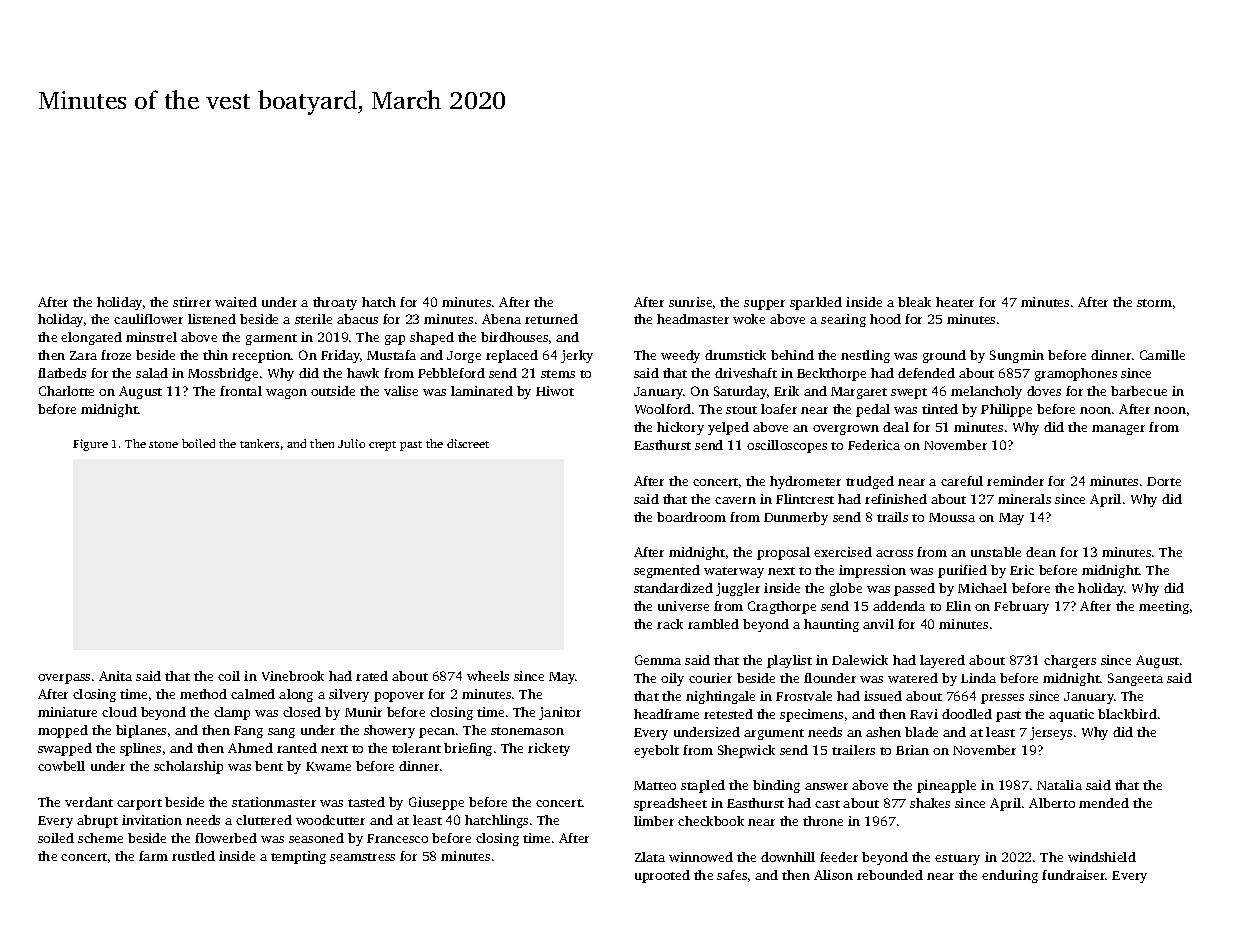 The height and width of the screenshot is (952, 1233). What do you see at coordinates (90, 445) in the screenshot?
I see `Figure` at bounding box center [90, 445].
